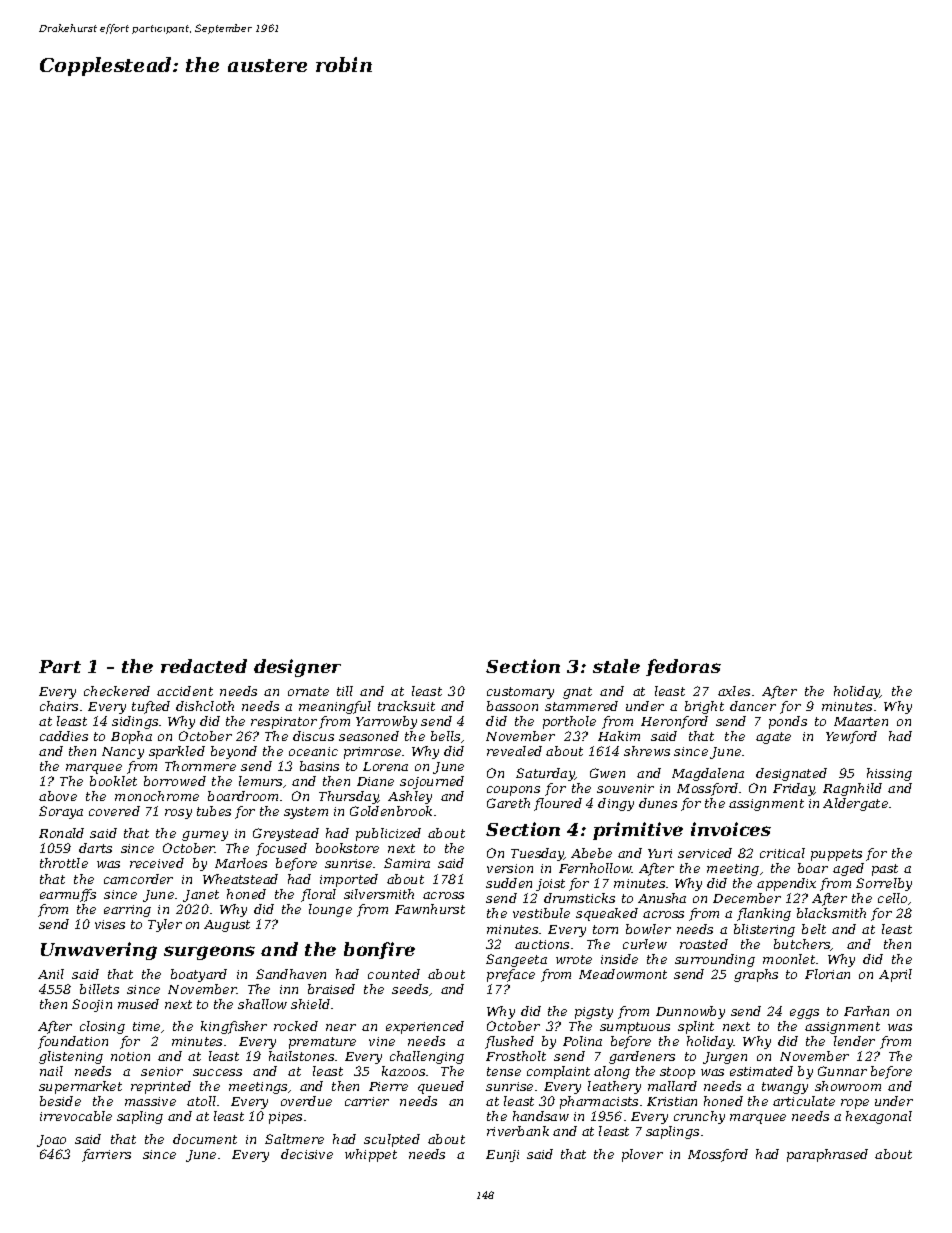 This image has width=952, height=1233. Describe the element at coordinates (177, 752) in the image. I see `sparkled` at that location.
